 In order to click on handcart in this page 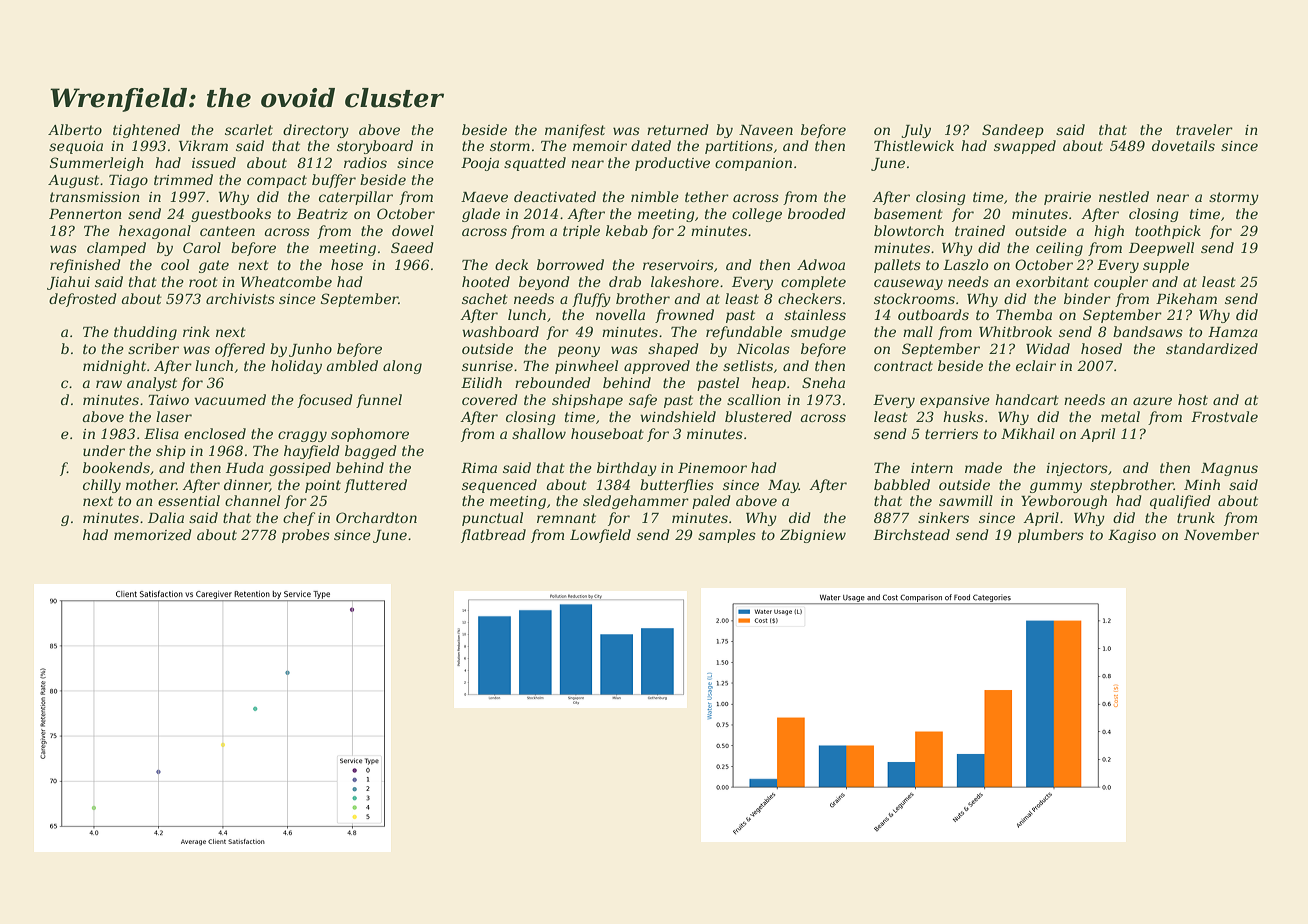, I will do `click(1027, 399)`.
